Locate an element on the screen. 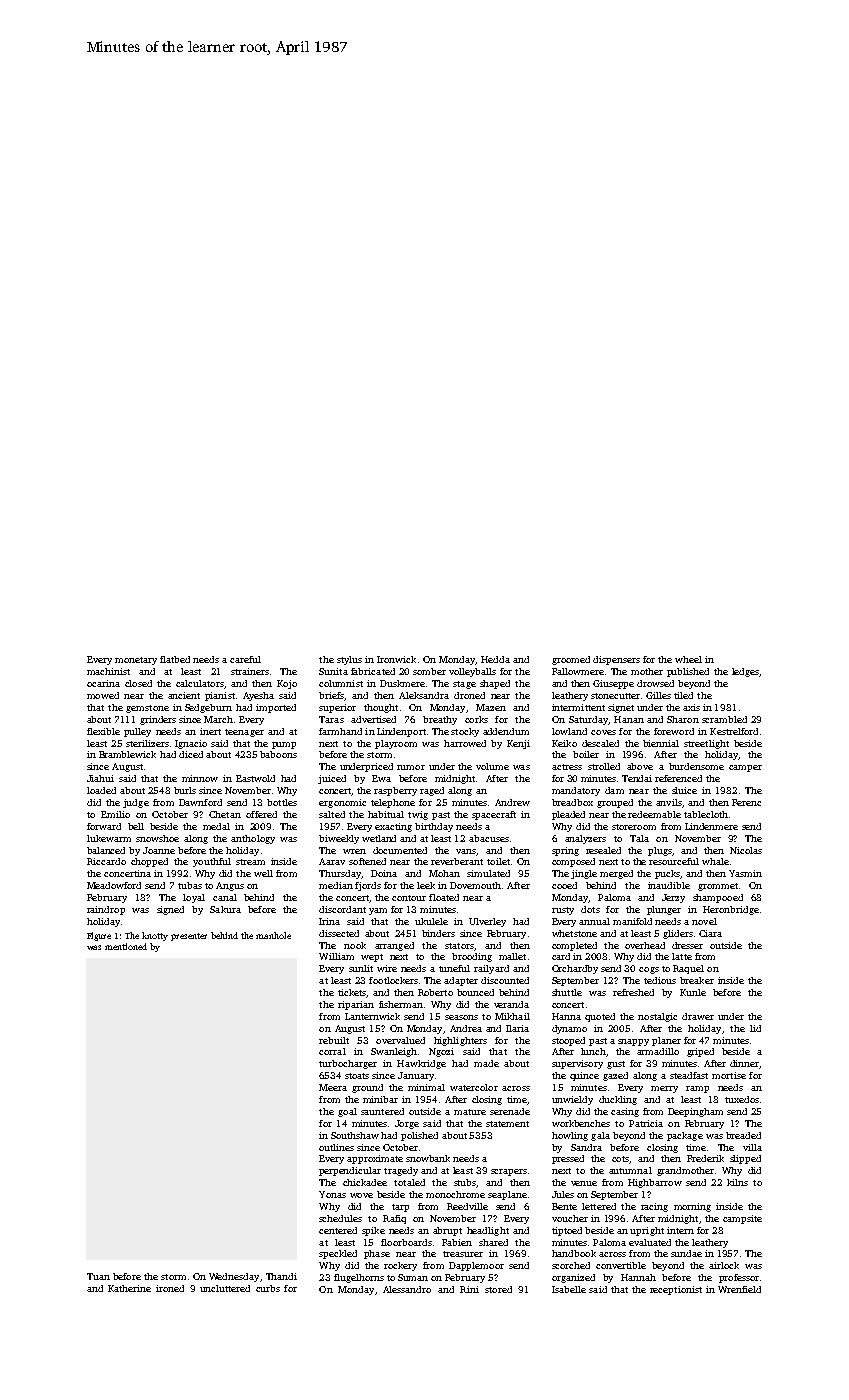 Image resolution: width=849 pixels, height=1400 pixels. Meera is located at coordinates (333, 1087).
